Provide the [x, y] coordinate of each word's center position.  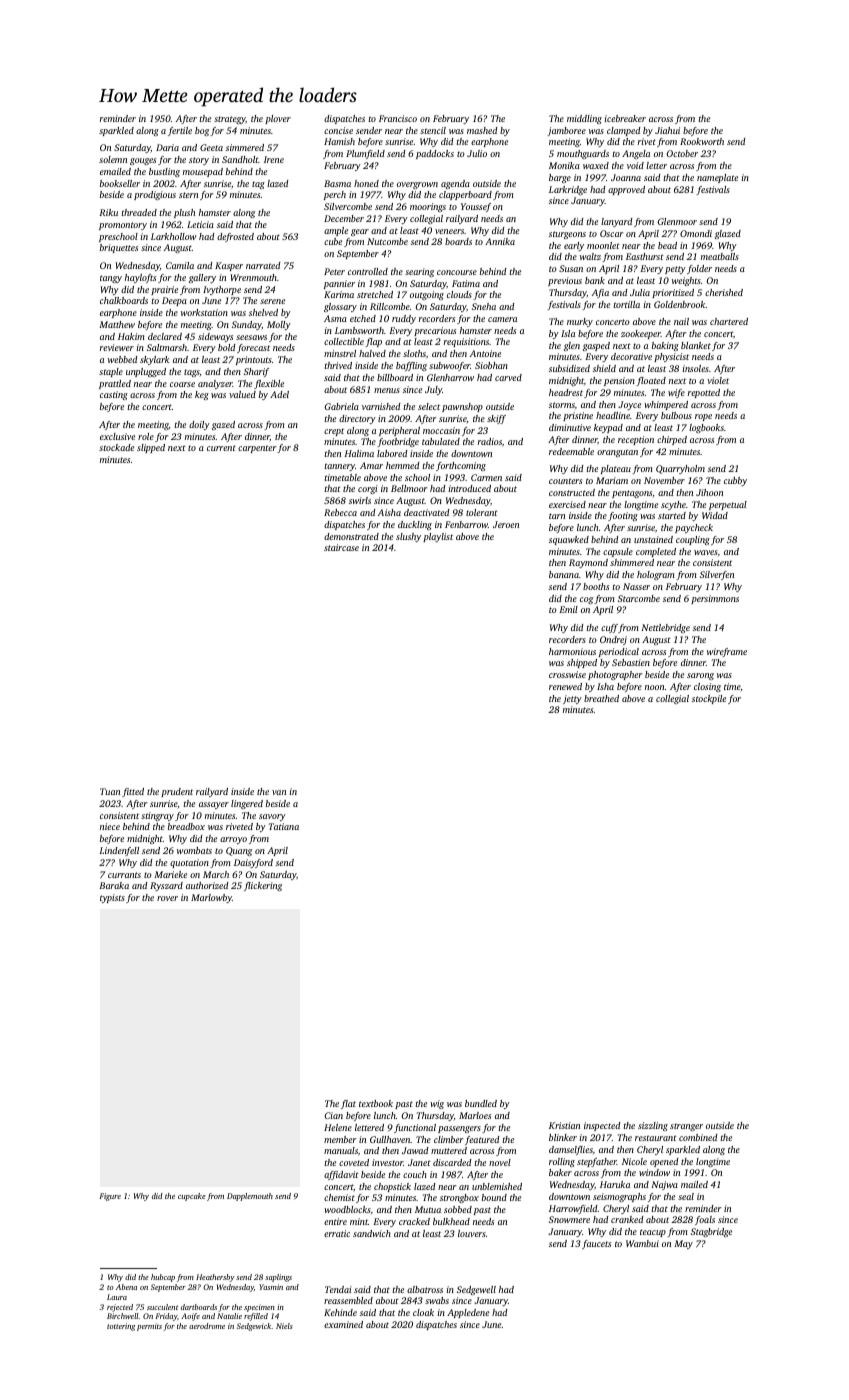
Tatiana [283, 826]
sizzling [653, 1126]
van [279, 792]
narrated [263, 265]
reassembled [348, 1300]
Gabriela [342, 406]
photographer [615, 675]
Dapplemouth [250, 1197]
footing [623, 516]
